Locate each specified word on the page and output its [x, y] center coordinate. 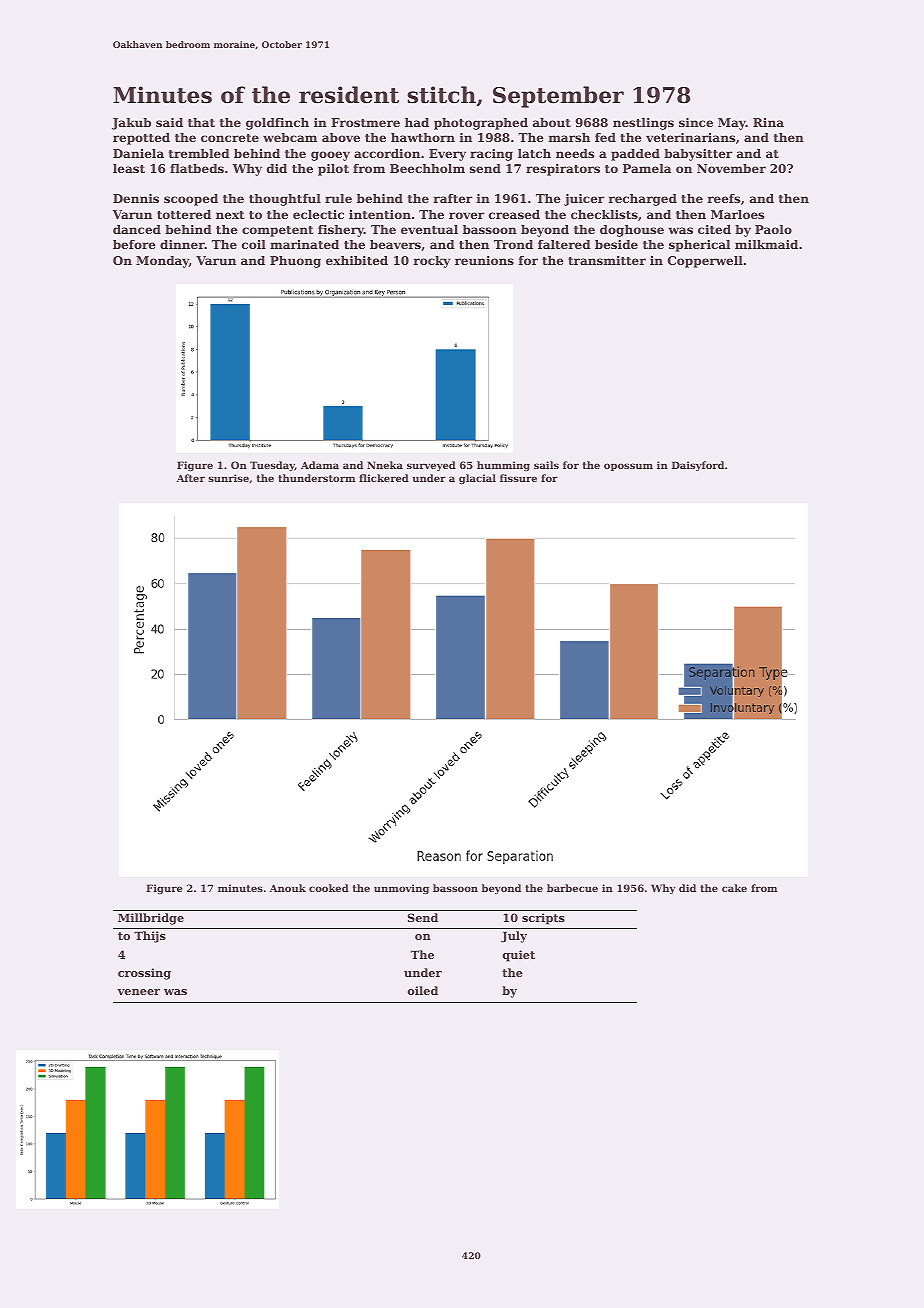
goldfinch [277, 124]
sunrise [228, 478]
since [696, 122]
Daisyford [698, 466]
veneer [138, 992]
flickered [384, 478]
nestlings [643, 124]
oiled [423, 990]
